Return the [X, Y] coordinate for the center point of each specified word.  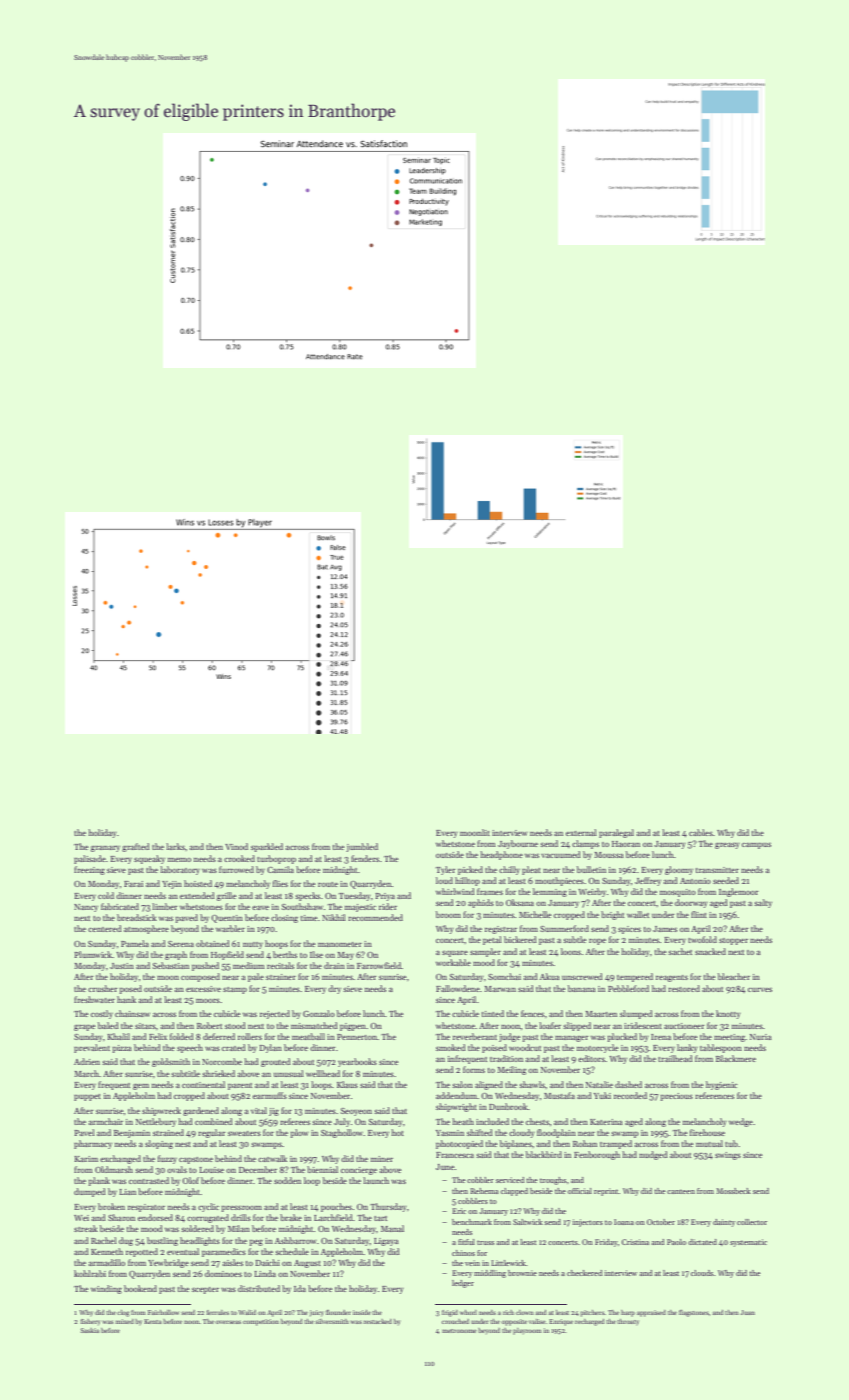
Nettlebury [156, 1122]
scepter [205, 1290]
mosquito [678, 893]
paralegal [616, 833]
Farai [133, 884]
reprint [606, 1192]
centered [105, 928]
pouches [336, 1207]
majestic [360, 908]
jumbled [362, 847]
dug [126, 1241]
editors [591, 1058]
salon [462, 1084]
